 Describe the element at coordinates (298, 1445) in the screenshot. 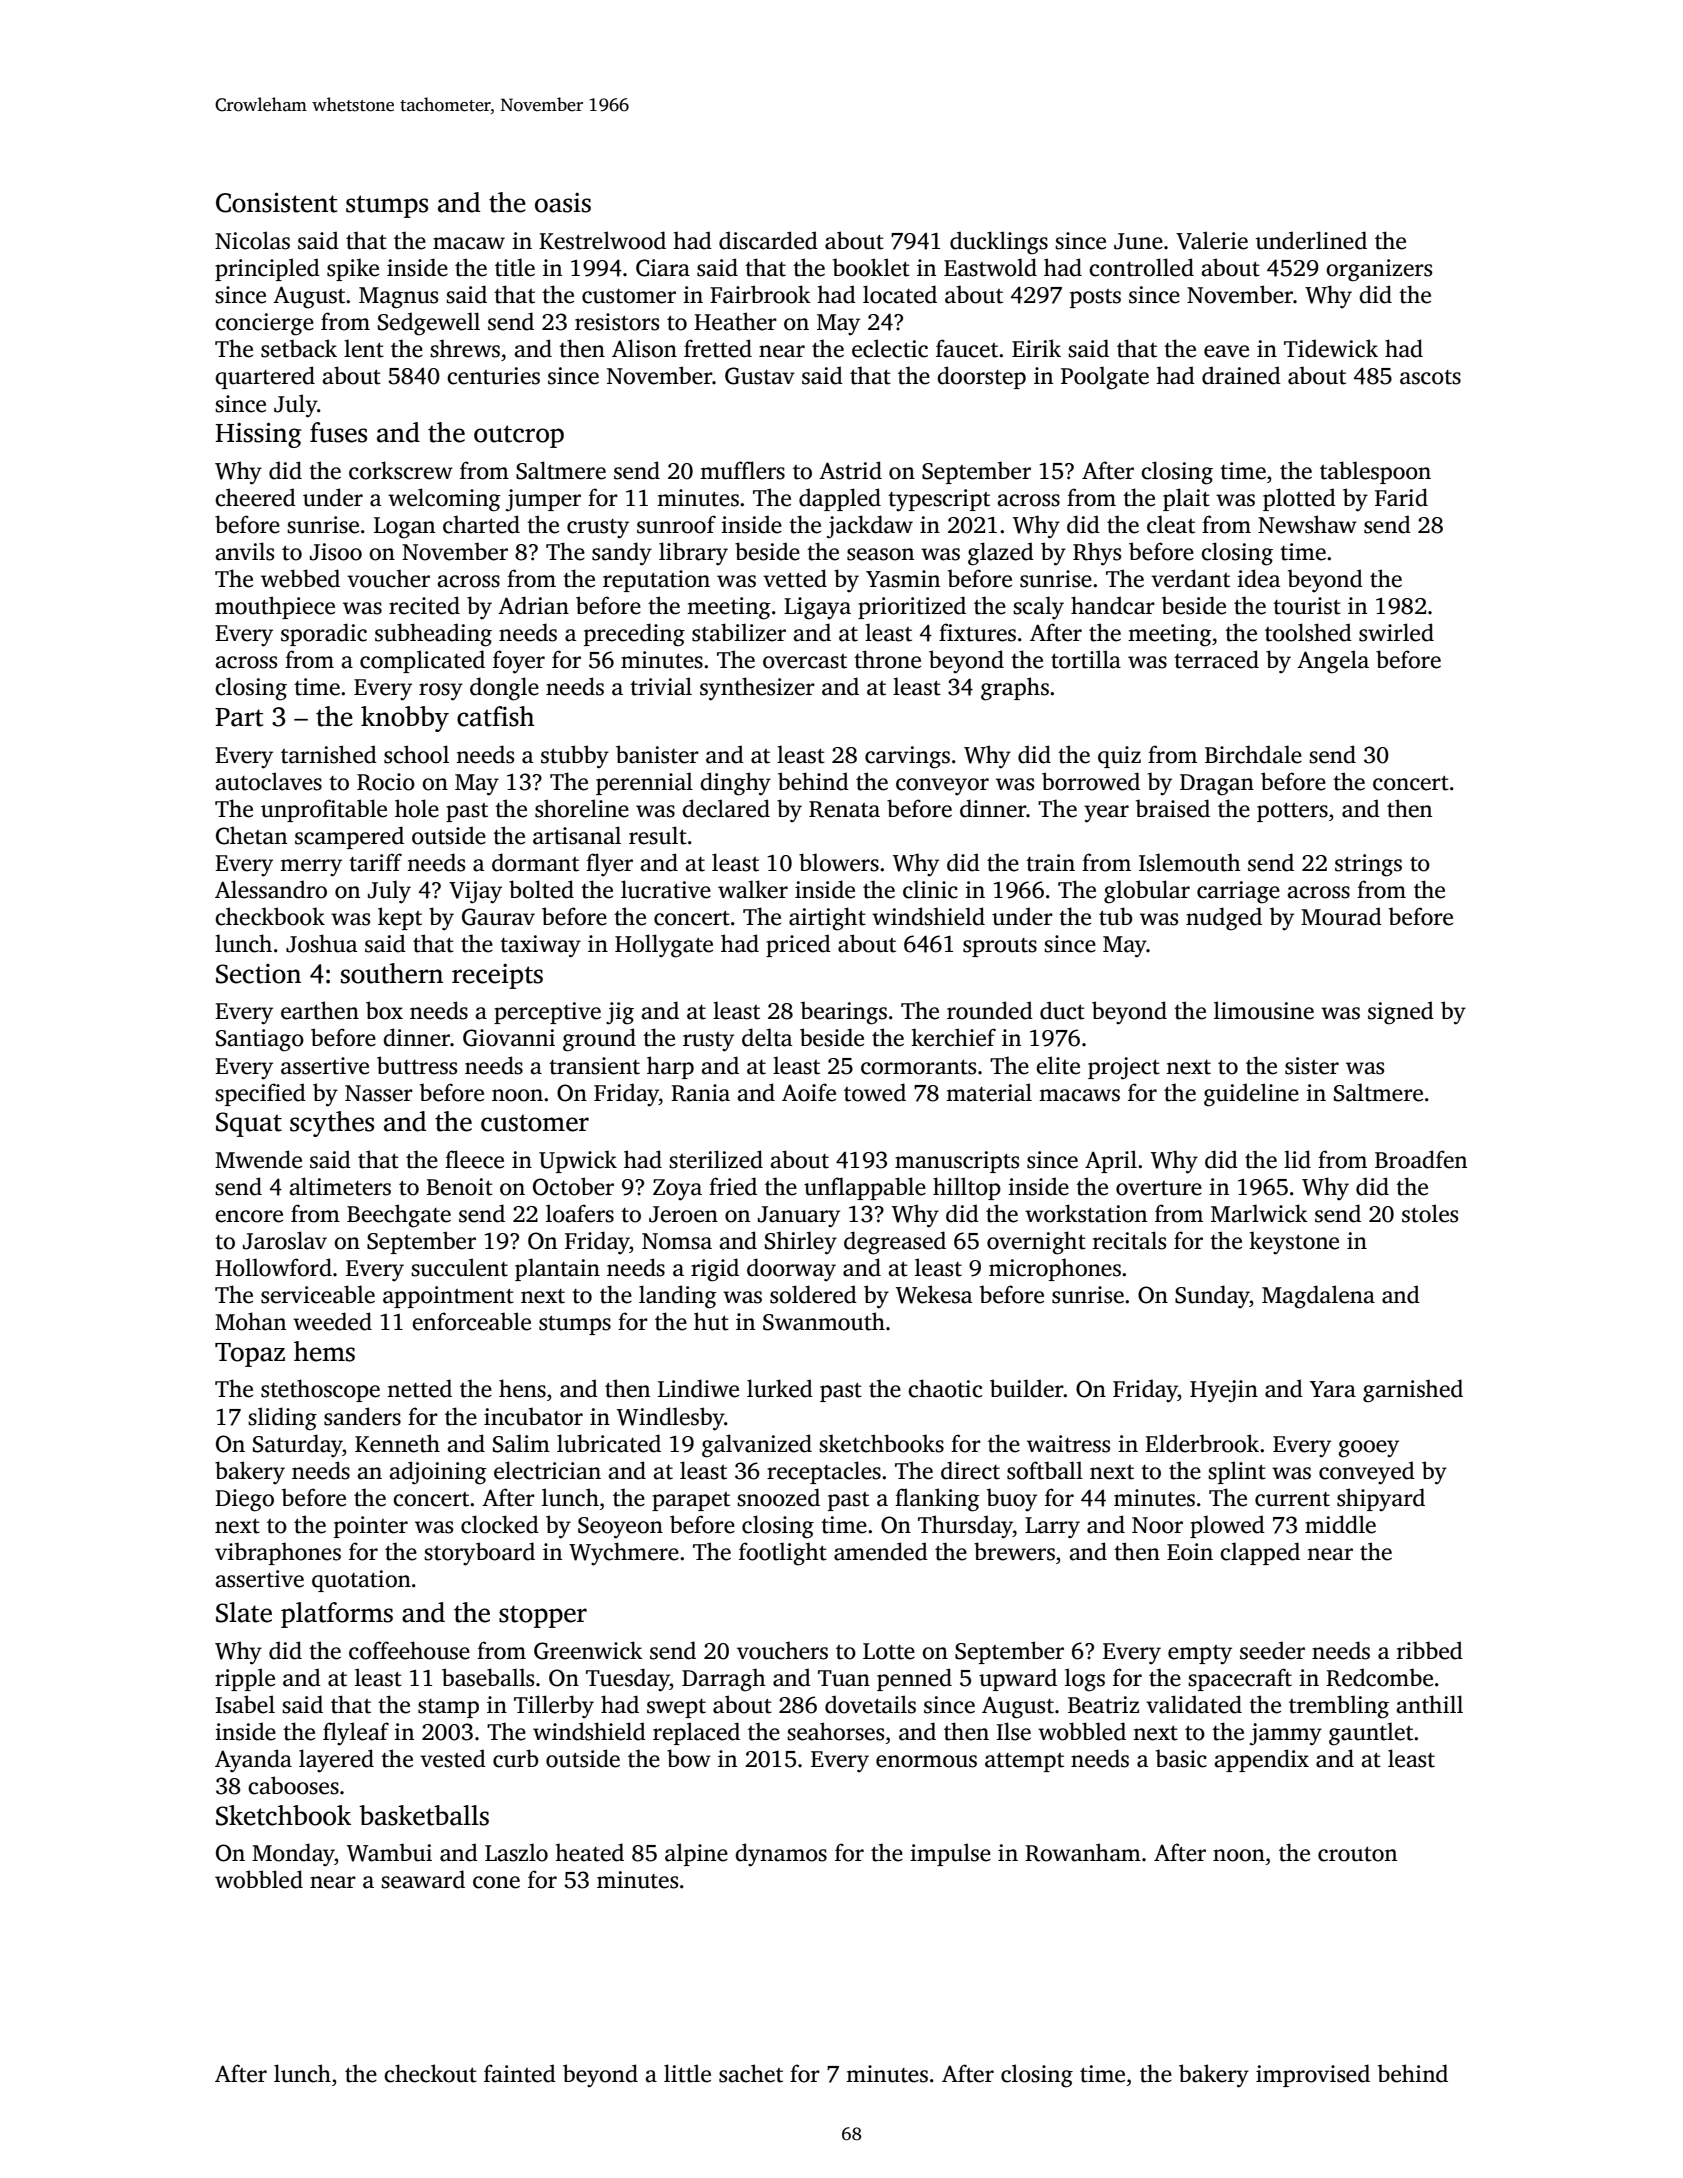

I see `Saturday` at that location.
